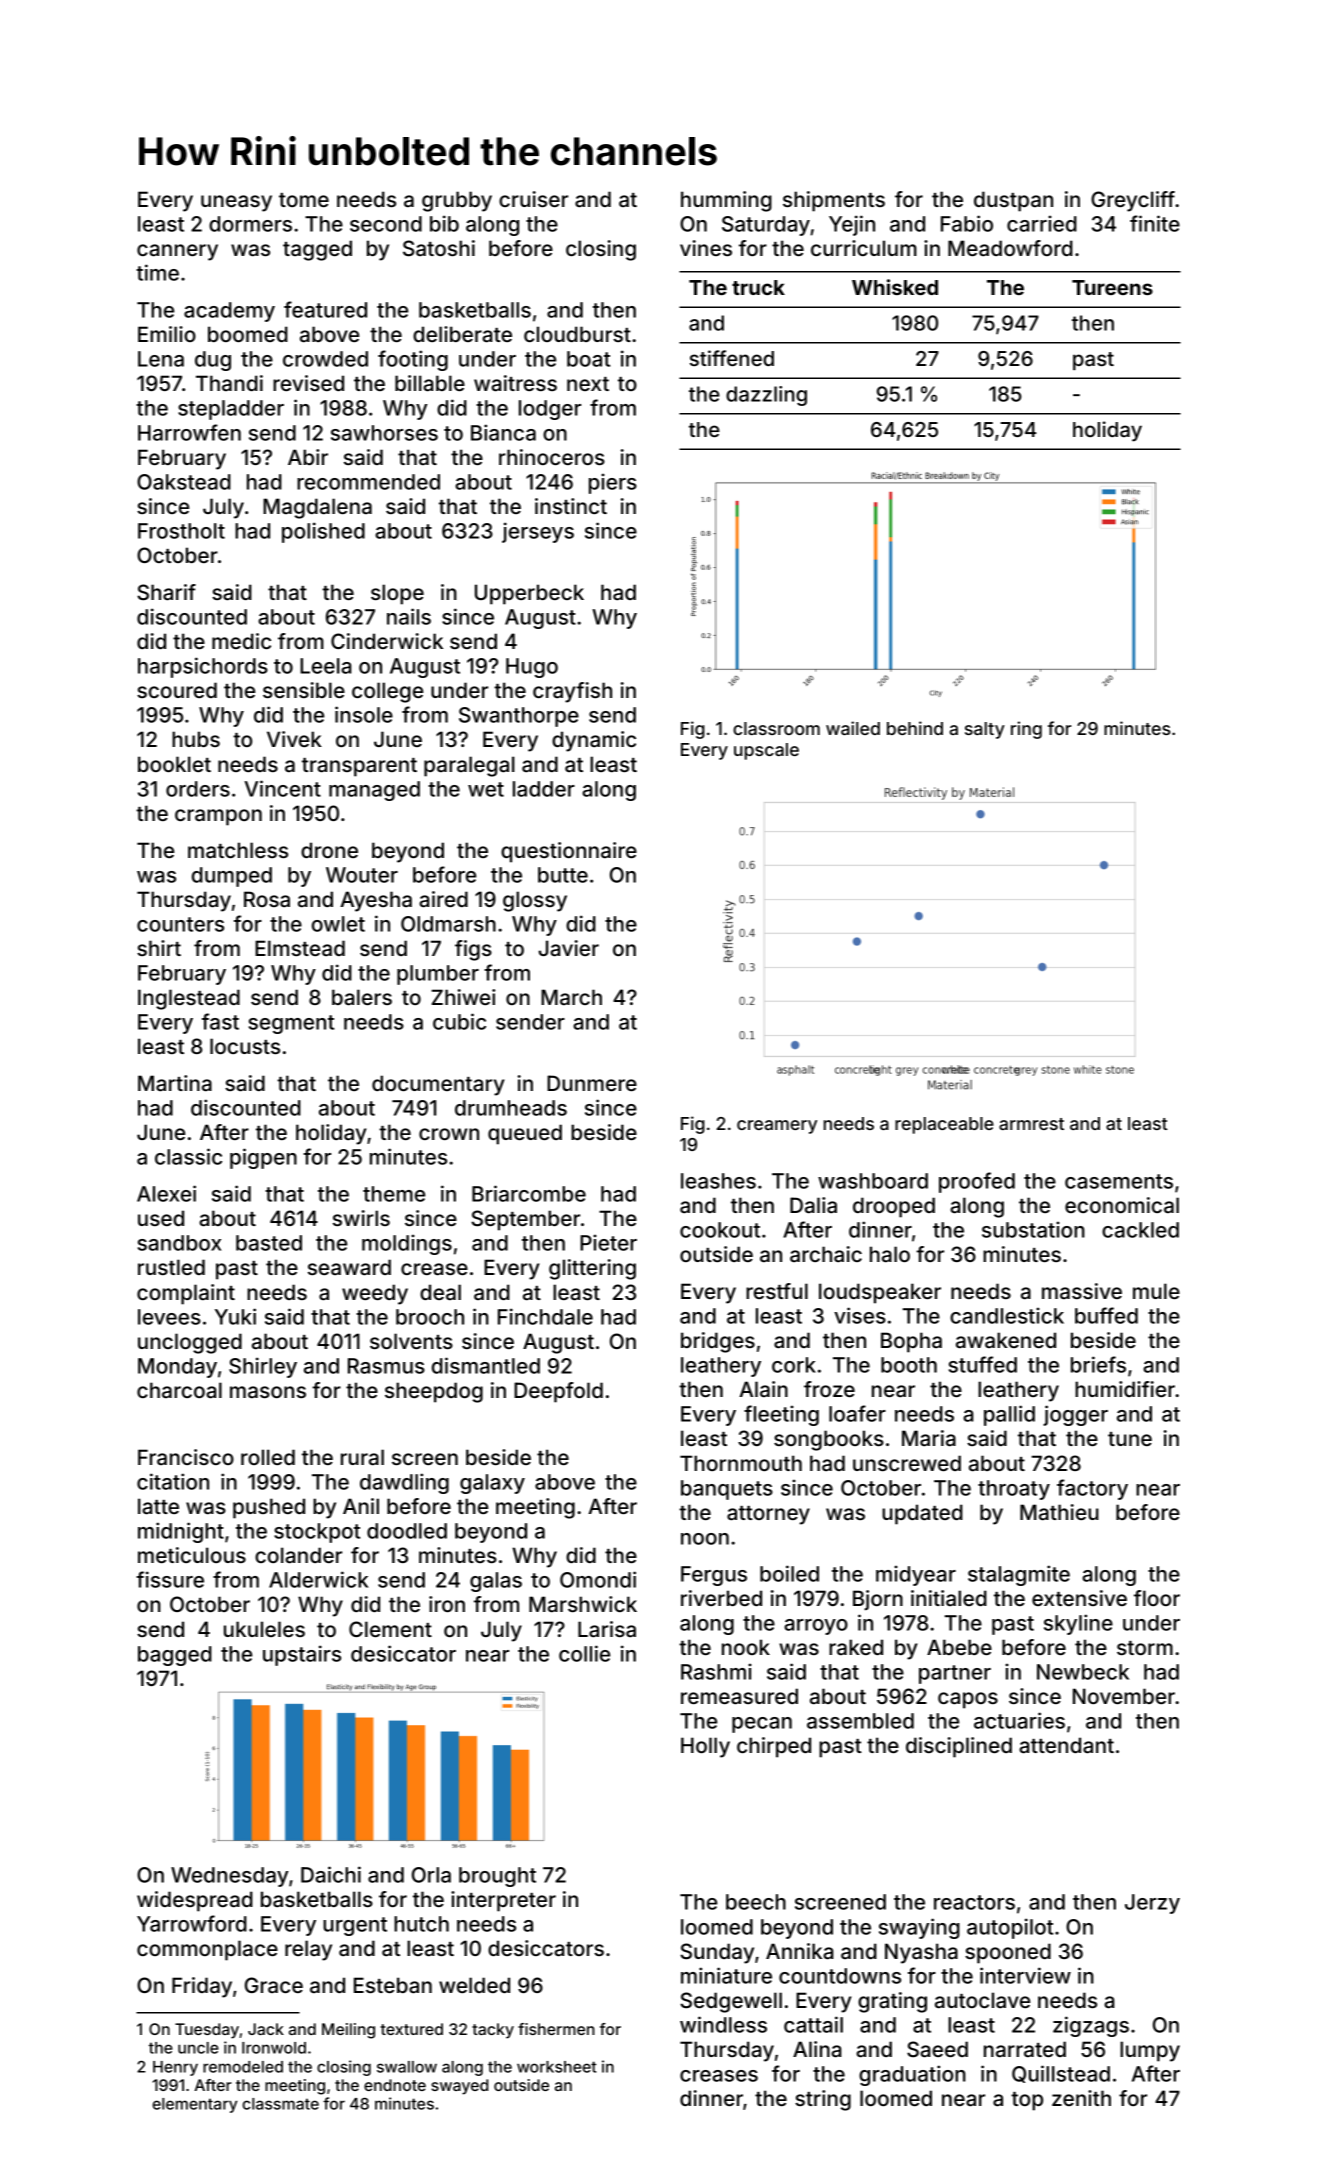 The image size is (1317, 2170). What do you see at coordinates (584, 1653) in the screenshot?
I see `collie` at bounding box center [584, 1653].
